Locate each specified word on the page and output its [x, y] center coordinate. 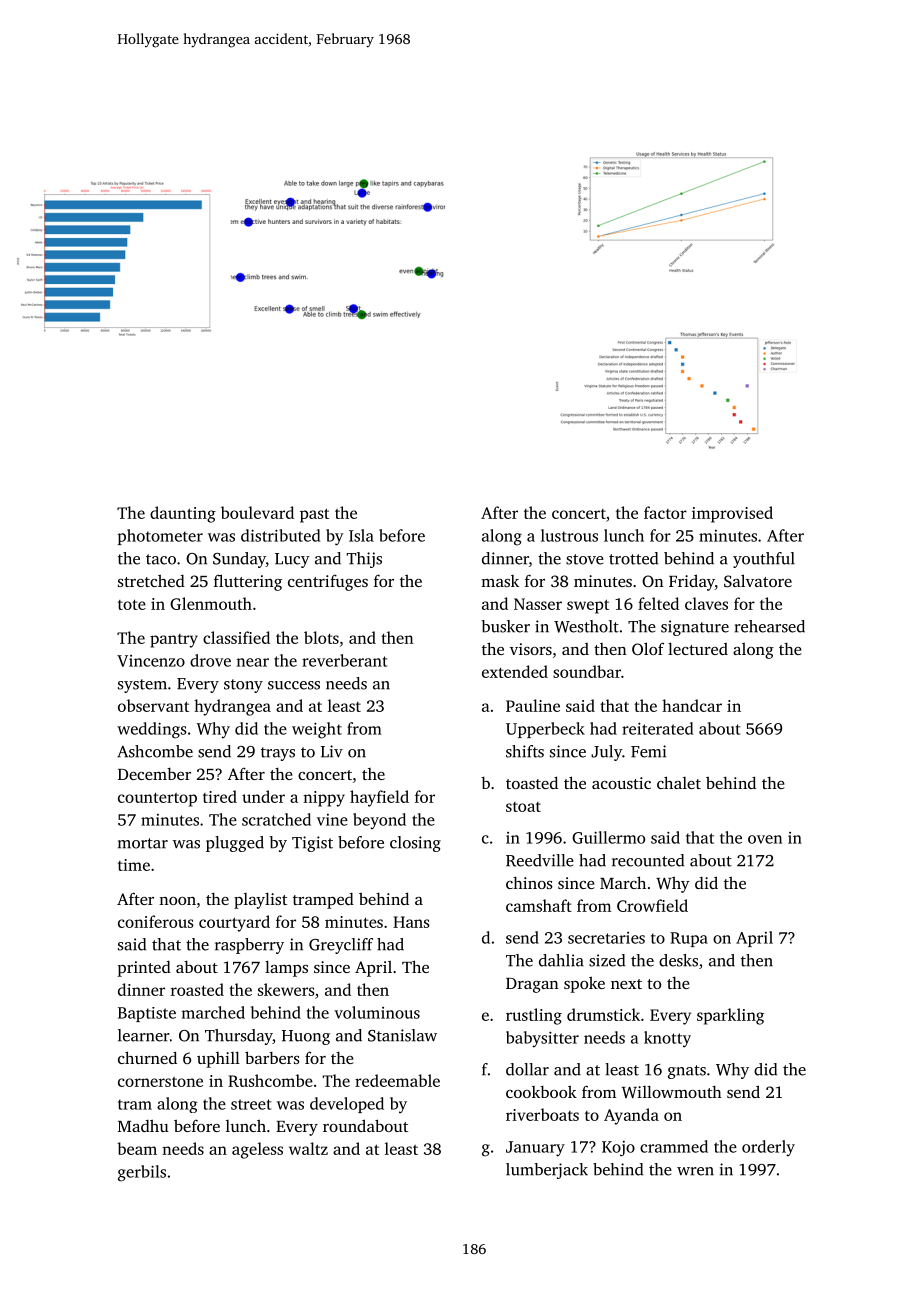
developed [347, 1105]
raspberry [249, 946]
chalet [679, 782]
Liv [332, 751]
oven [765, 839]
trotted [633, 558]
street [251, 1104]
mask [500, 581]
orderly [768, 1148]
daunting [183, 514]
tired [220, 796]
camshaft [539, 905]
